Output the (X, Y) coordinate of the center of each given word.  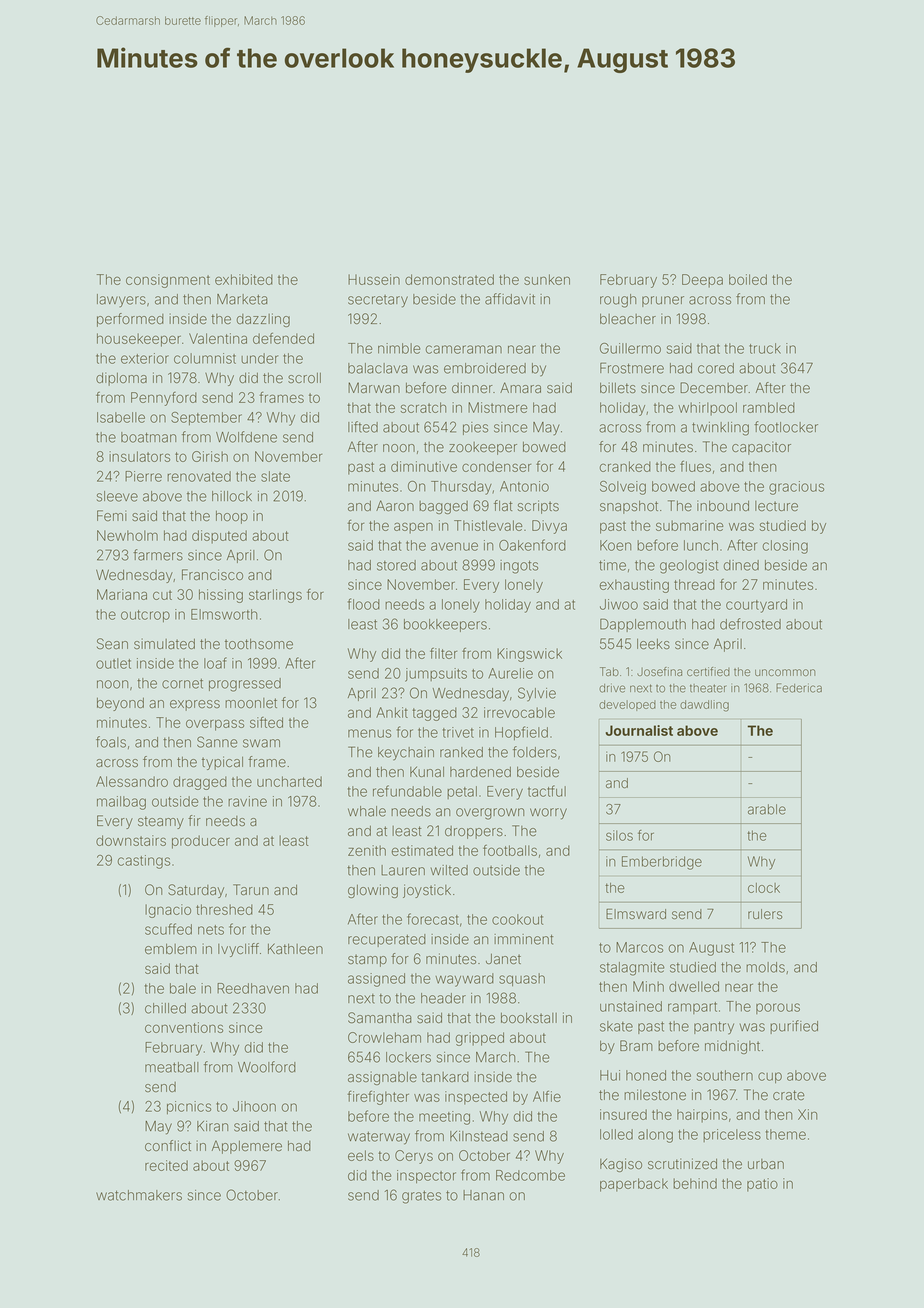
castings (143, 862)
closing (785, 547)
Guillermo (630, 348)
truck (765, 348)
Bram (636, 1046)
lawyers (121, 301)
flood (364, 604)
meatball (172, 1067)
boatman (148, 437)
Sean (112, 644)
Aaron (395, 506)
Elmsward (636, 914)
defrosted (750, 624)
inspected (476, 1098)
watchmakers (139, 1195)
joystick (427, 891)
